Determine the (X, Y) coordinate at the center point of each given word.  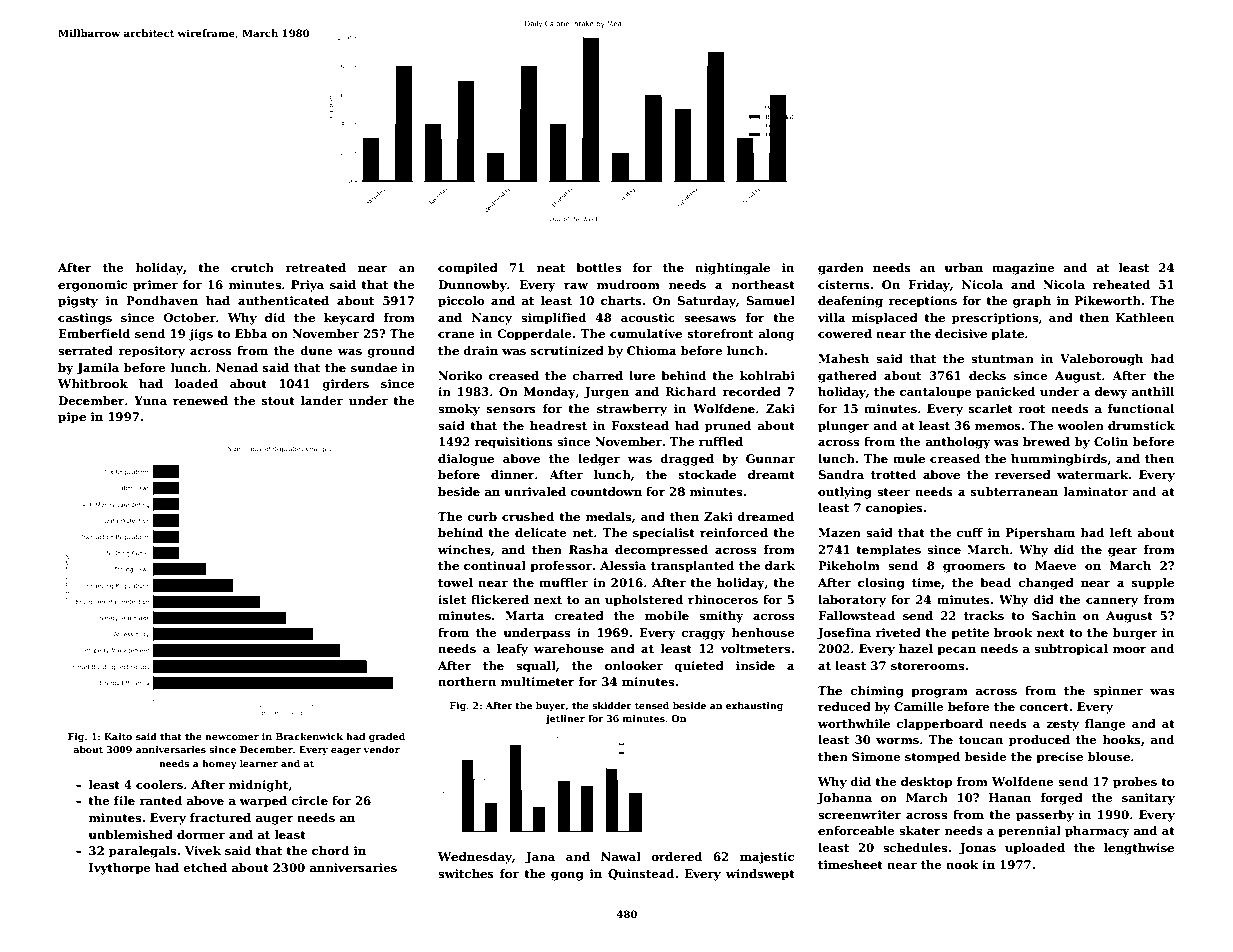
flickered (500, 599)
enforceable (856, 830)
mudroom (628, 284)
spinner (1118, 692)
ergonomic (92, 286)
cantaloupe (935, 393)
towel (455, 582)
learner (259, 763)
